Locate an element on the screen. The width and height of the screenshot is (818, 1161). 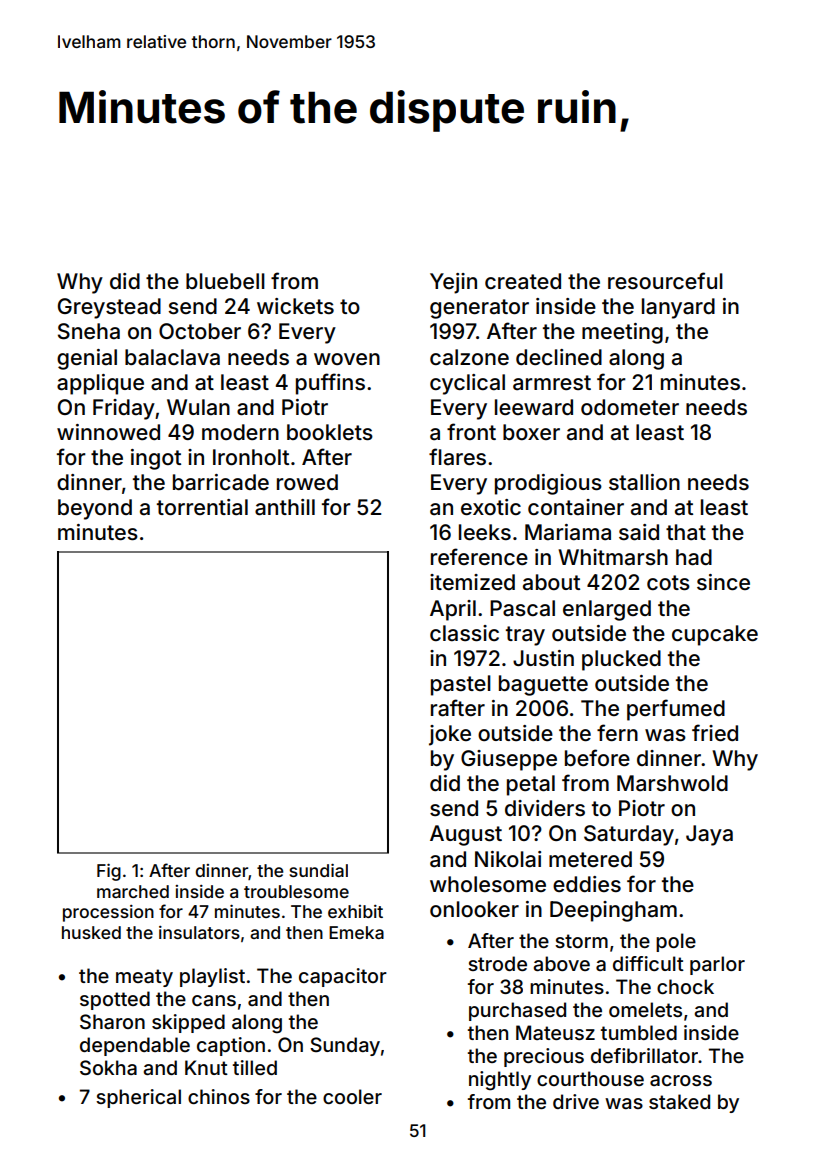
skipped is located at coordinates (188, 1023).
